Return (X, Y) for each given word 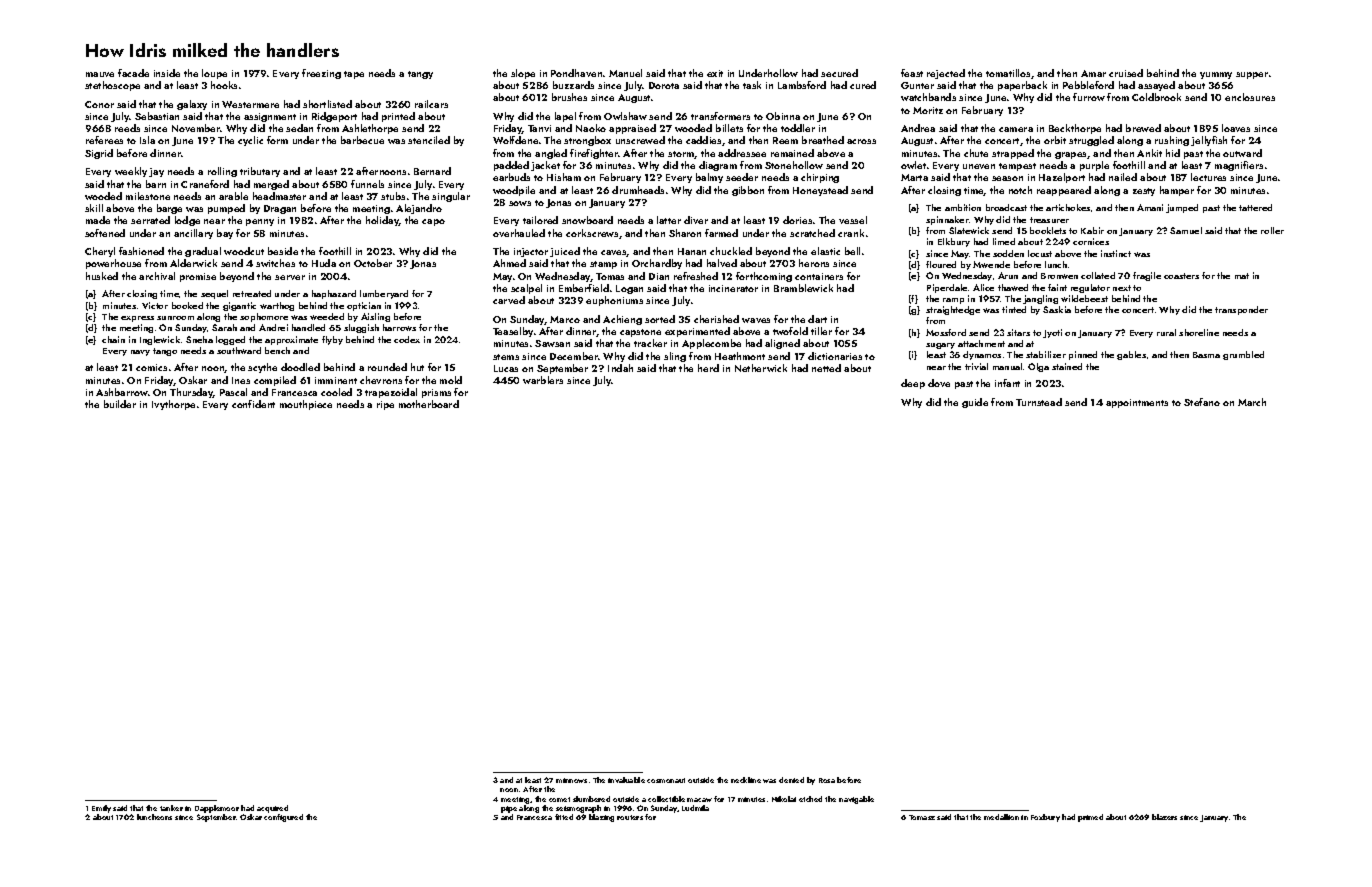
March (1252, 402)
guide (975, 403)
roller (1272, 230)
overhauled (519, 233)
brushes (569, 97)
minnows (571, 780)
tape (354, 75)
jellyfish (1209, 141)
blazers (1164, 817)
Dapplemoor (217, 809)
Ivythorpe (173, 405)
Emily (101, 809)
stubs (393, 196)
